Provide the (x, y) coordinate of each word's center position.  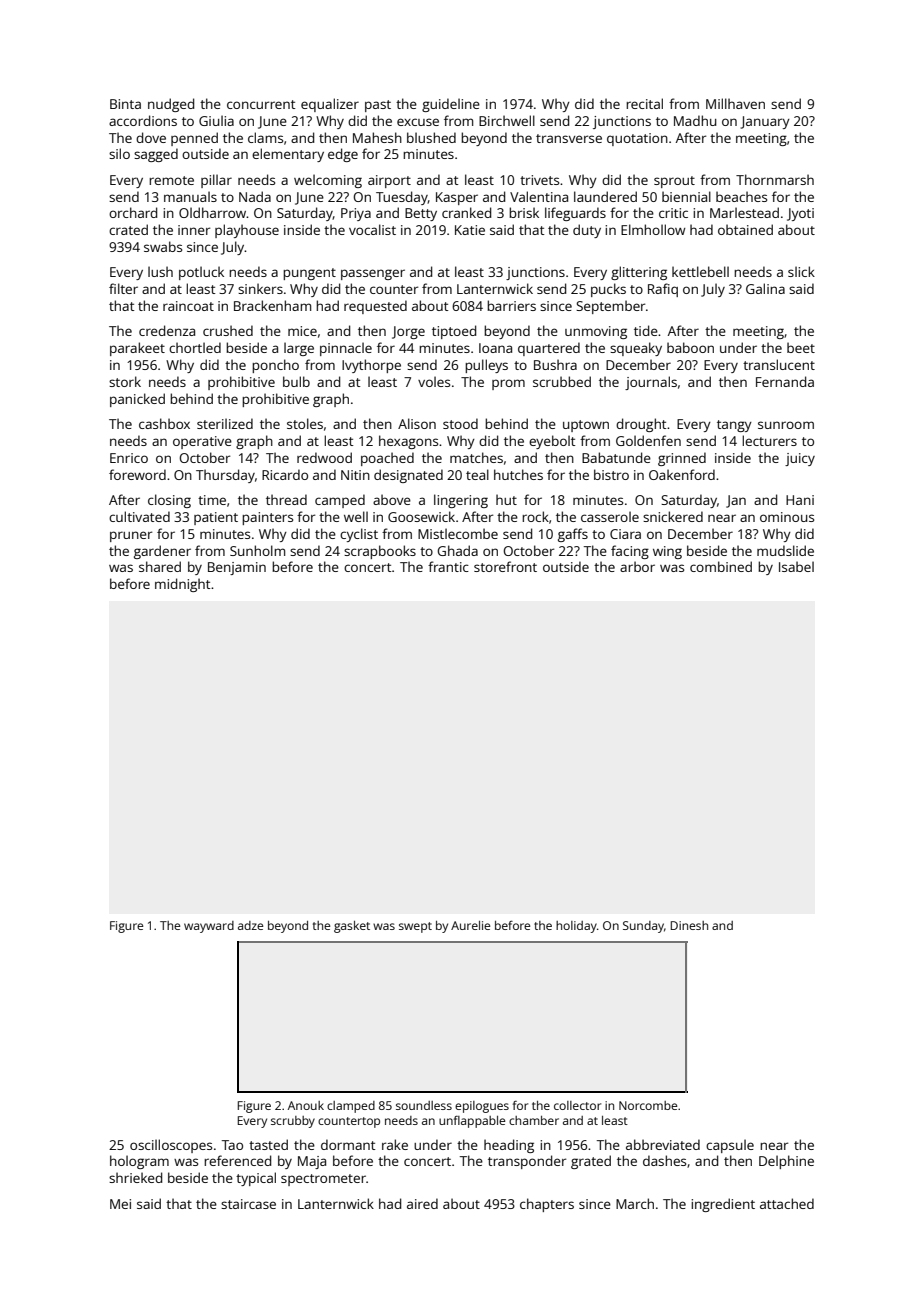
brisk (524, 212)
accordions (143, 120)
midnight (183, 585)
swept (415, 927)
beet (801, 347)
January (765, 122)
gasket (352, 927)
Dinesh (689, 925)
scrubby (293, 1122)
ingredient (723, 1205)
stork (125, 381)
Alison (417, 423)
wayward (209, 927)
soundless (424, 1105)
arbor (637, 566)
